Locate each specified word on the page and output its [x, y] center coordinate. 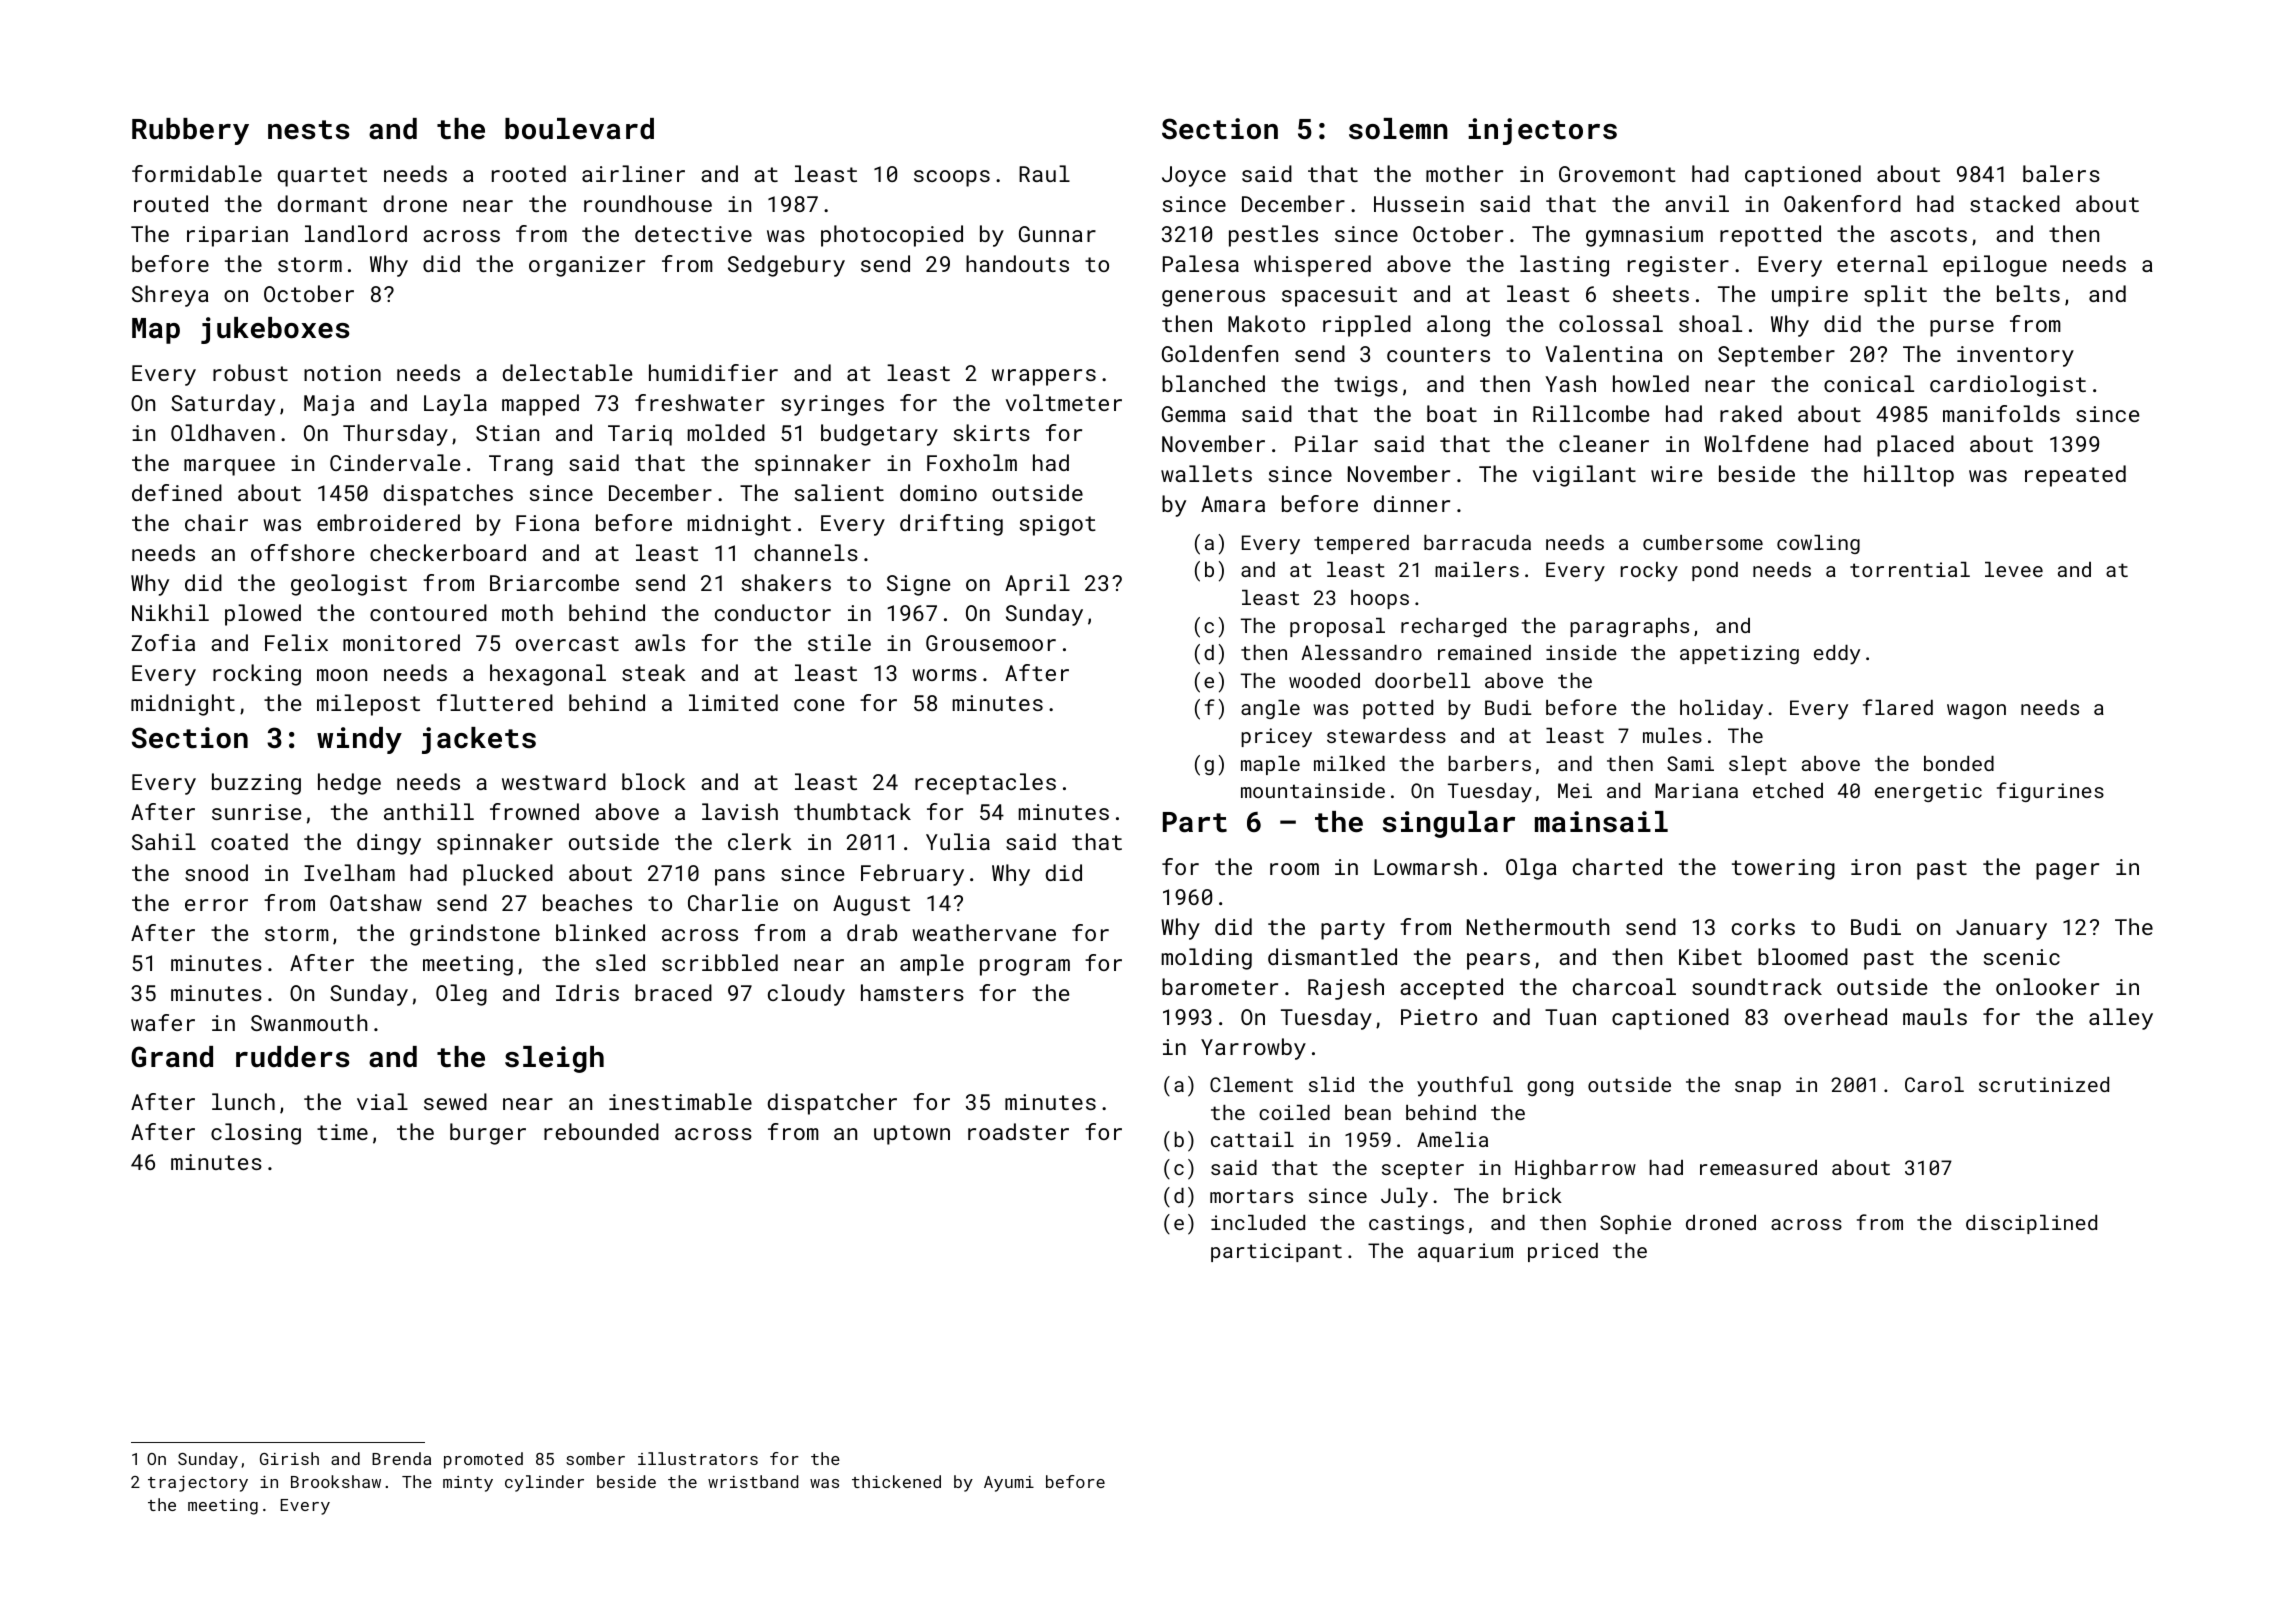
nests [309, 130]
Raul [1044, 173]
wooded [1324, 680]
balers [2061, 173]
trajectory [198, 1484]
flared [1898, 707]
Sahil [164, 841]
